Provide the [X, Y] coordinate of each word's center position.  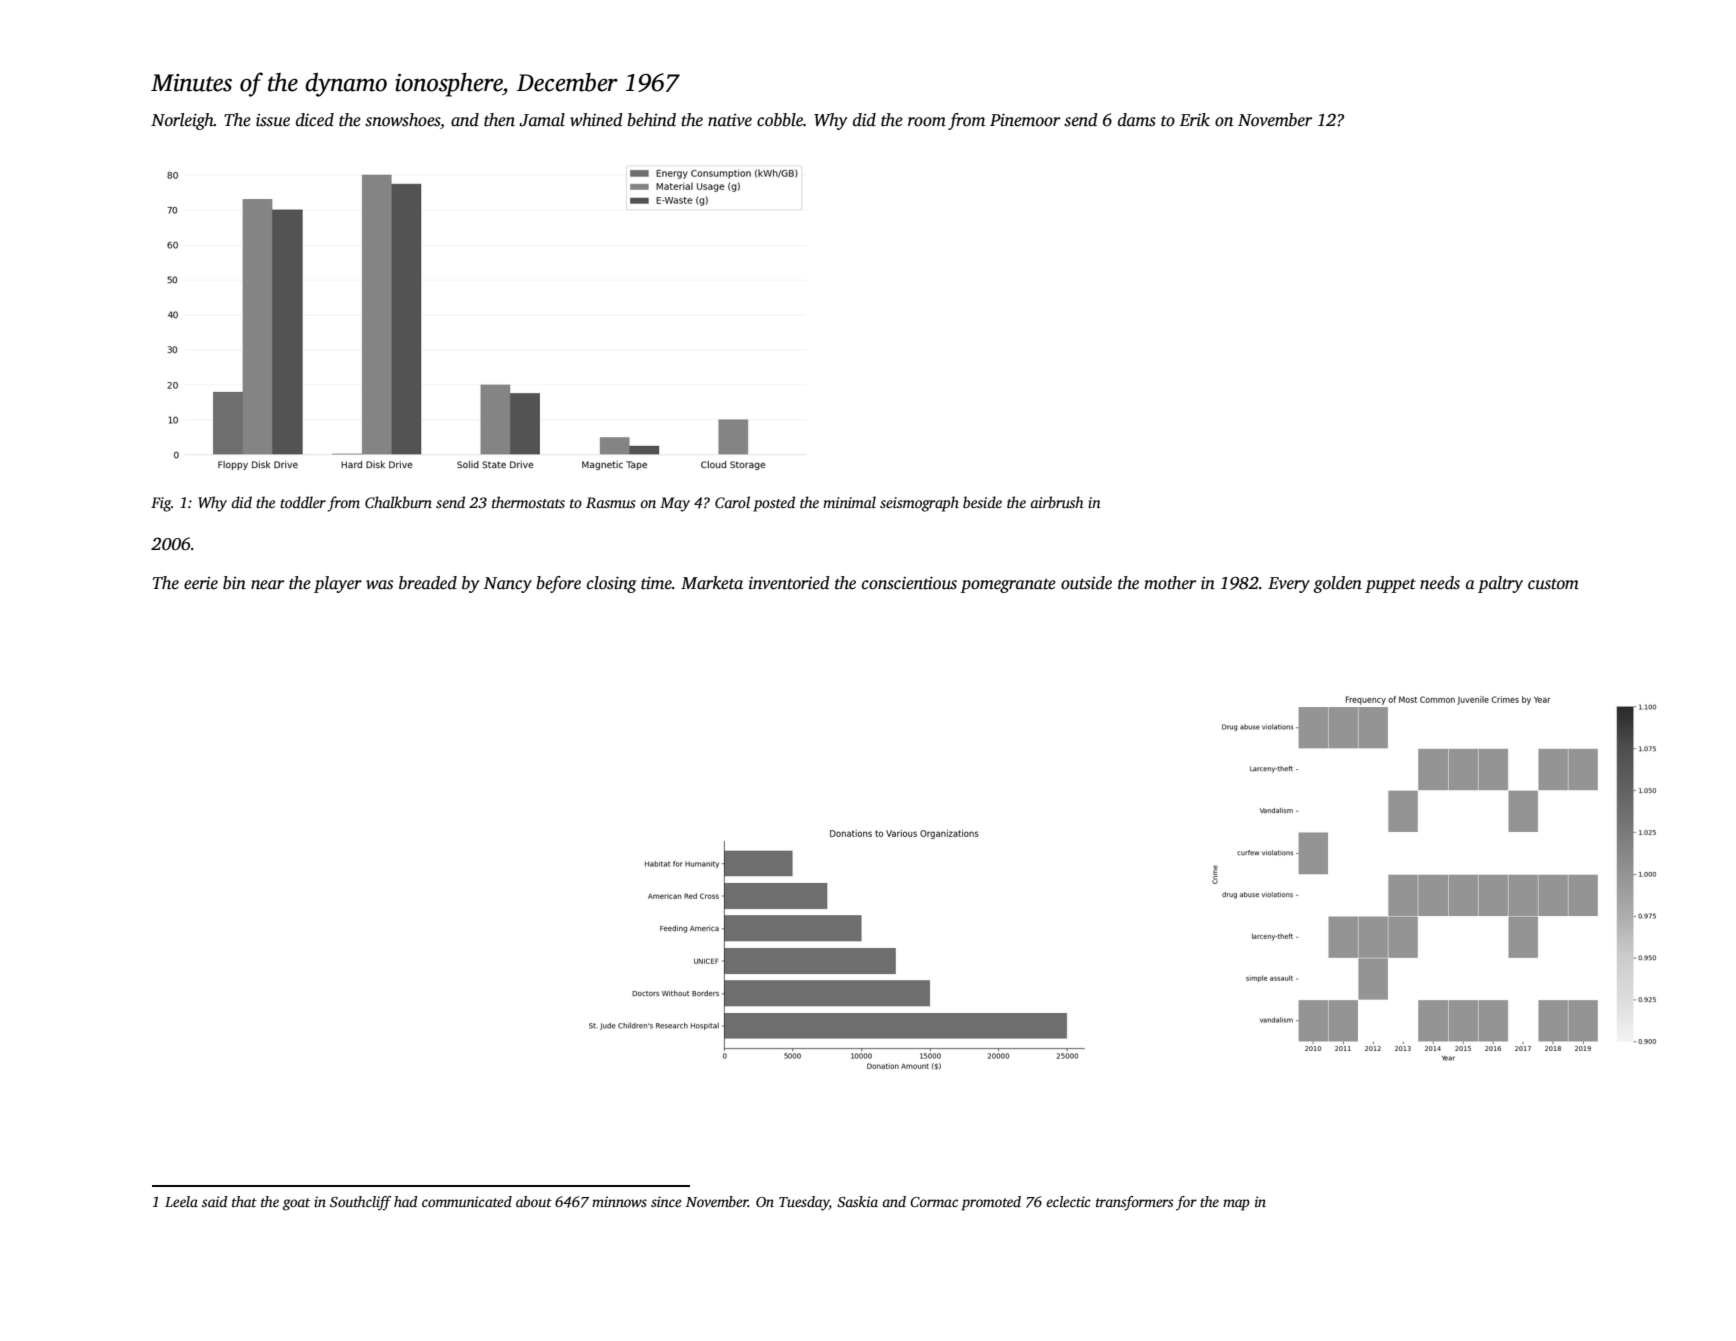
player [338, 584]
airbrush [1057, 502]
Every [1289, 585]
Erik [1195, 120]
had [405, 1201]
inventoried [789, 583]
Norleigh [182, 121]
